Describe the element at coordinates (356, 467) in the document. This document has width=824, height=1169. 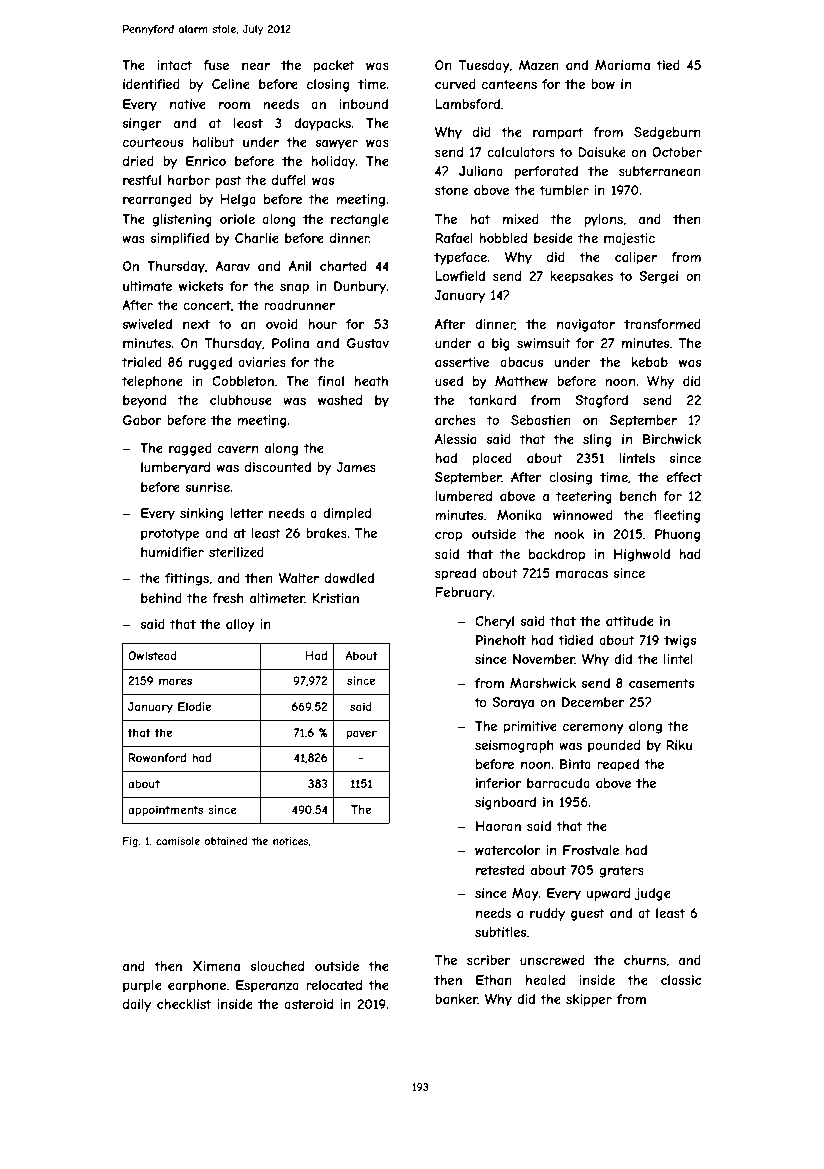
I see `James` at that location.
